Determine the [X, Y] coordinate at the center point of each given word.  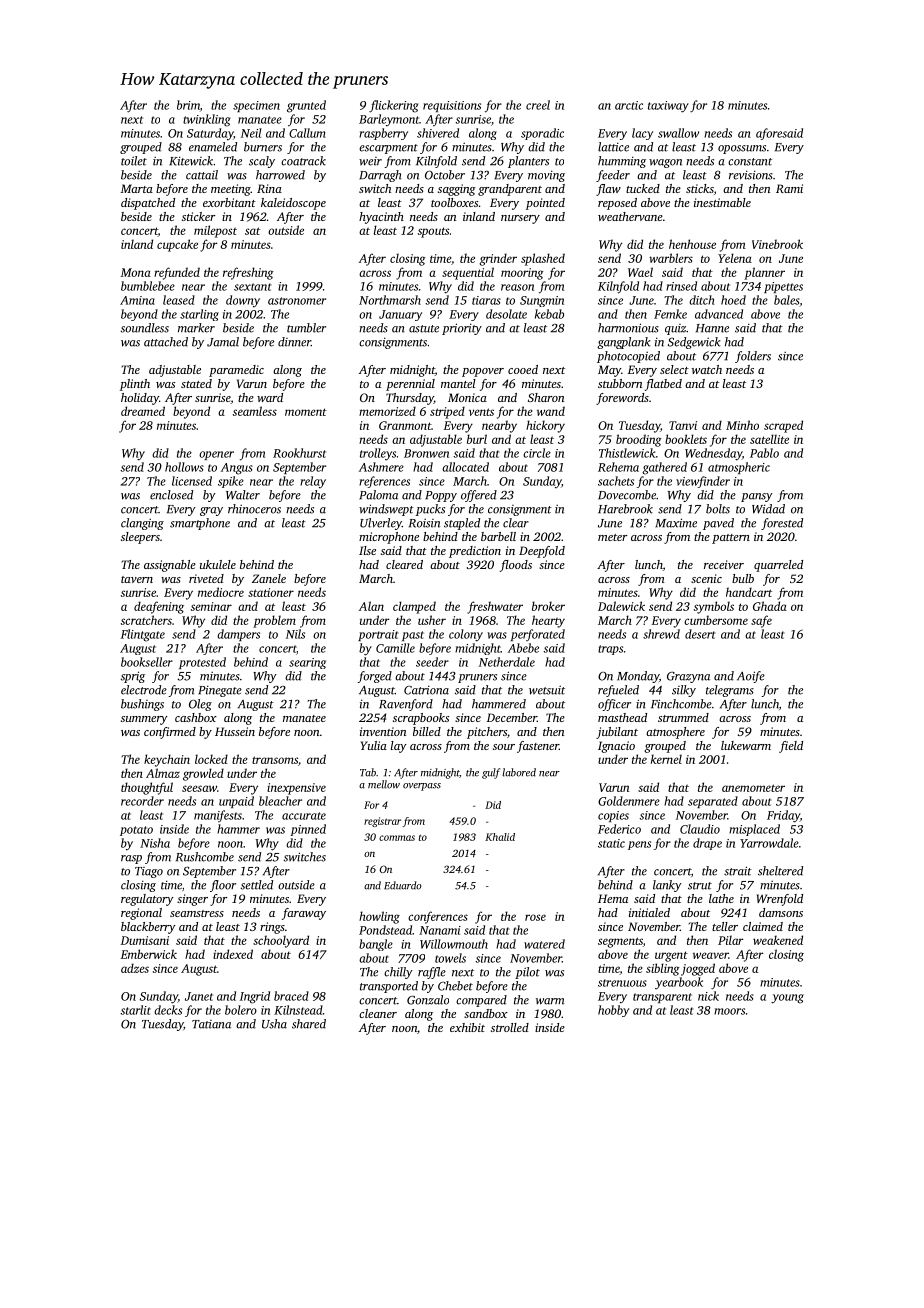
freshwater [495, 607]
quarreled [778, 566]
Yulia [374, 745]
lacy [642, 134]
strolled [510, 1027]
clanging [142, 524]
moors [729, 1011]
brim [188, 105]
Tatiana [211, 1024]
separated [713, 802]
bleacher [280, 801]
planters [528, 162]
